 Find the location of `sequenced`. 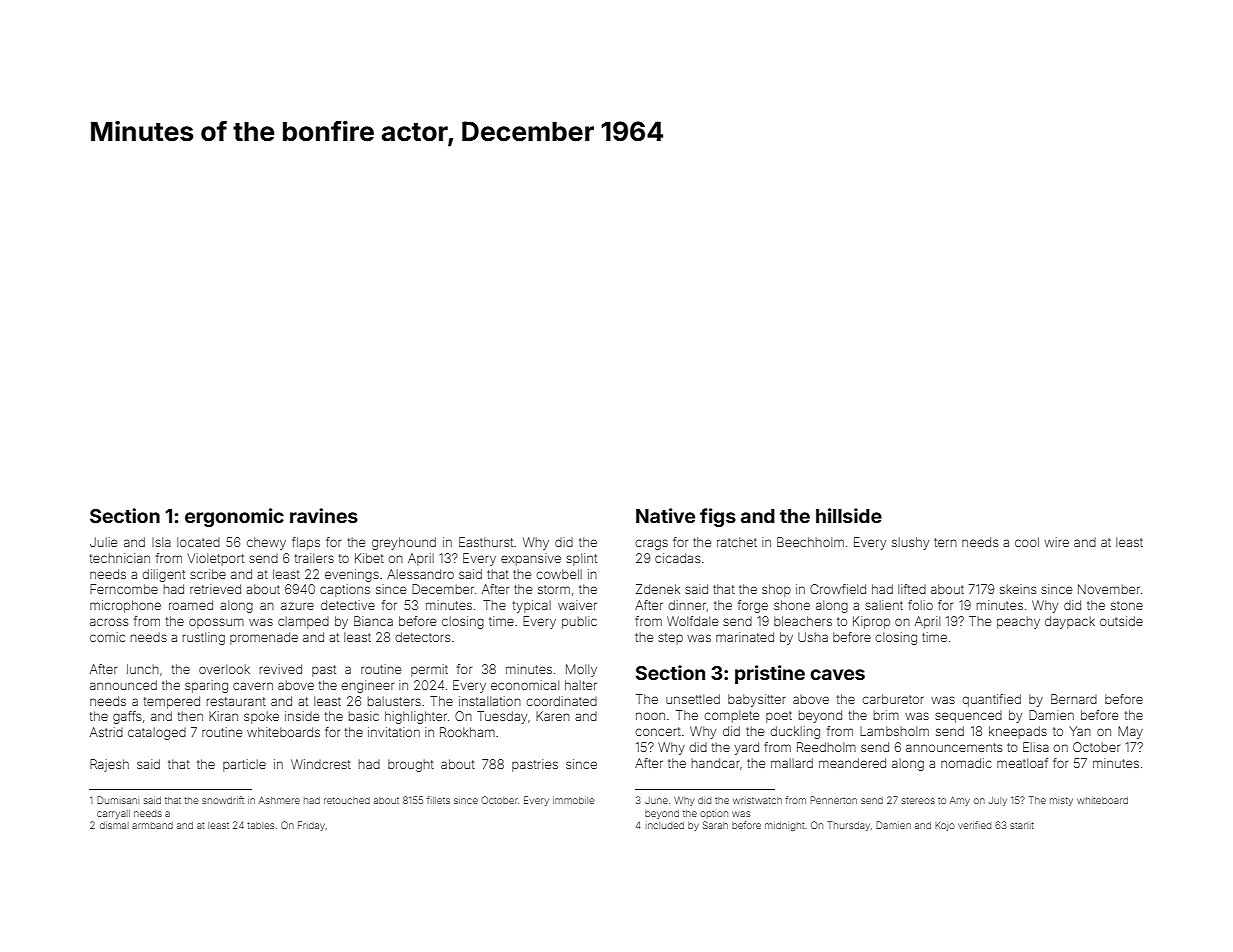

sequenced is located at coordinates (968, 717).
